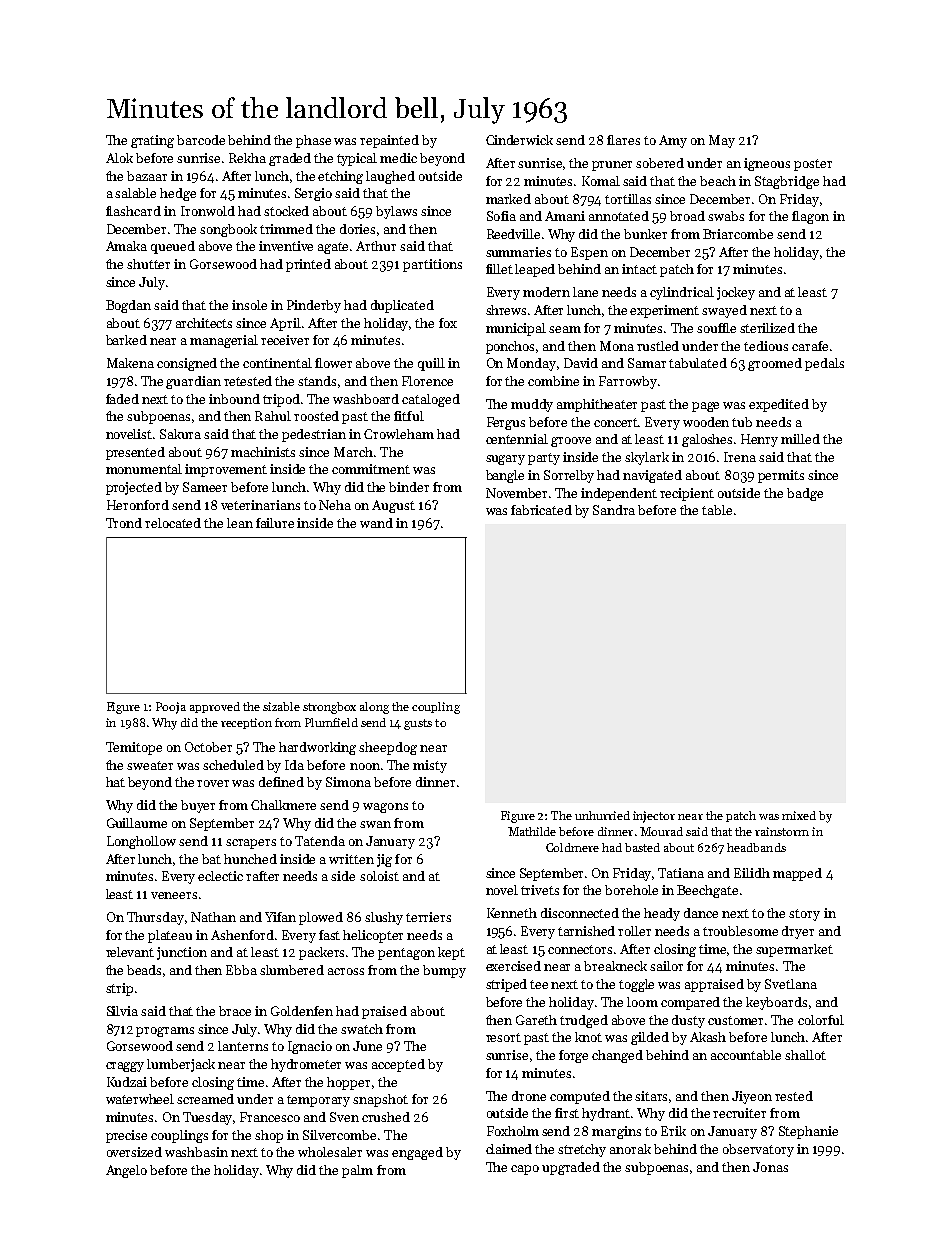 The width and height of the screenshot is (952, 1233). Describe the element at coordinates (572, 847) in the screenshot. I see `Coldmere` at that location.
